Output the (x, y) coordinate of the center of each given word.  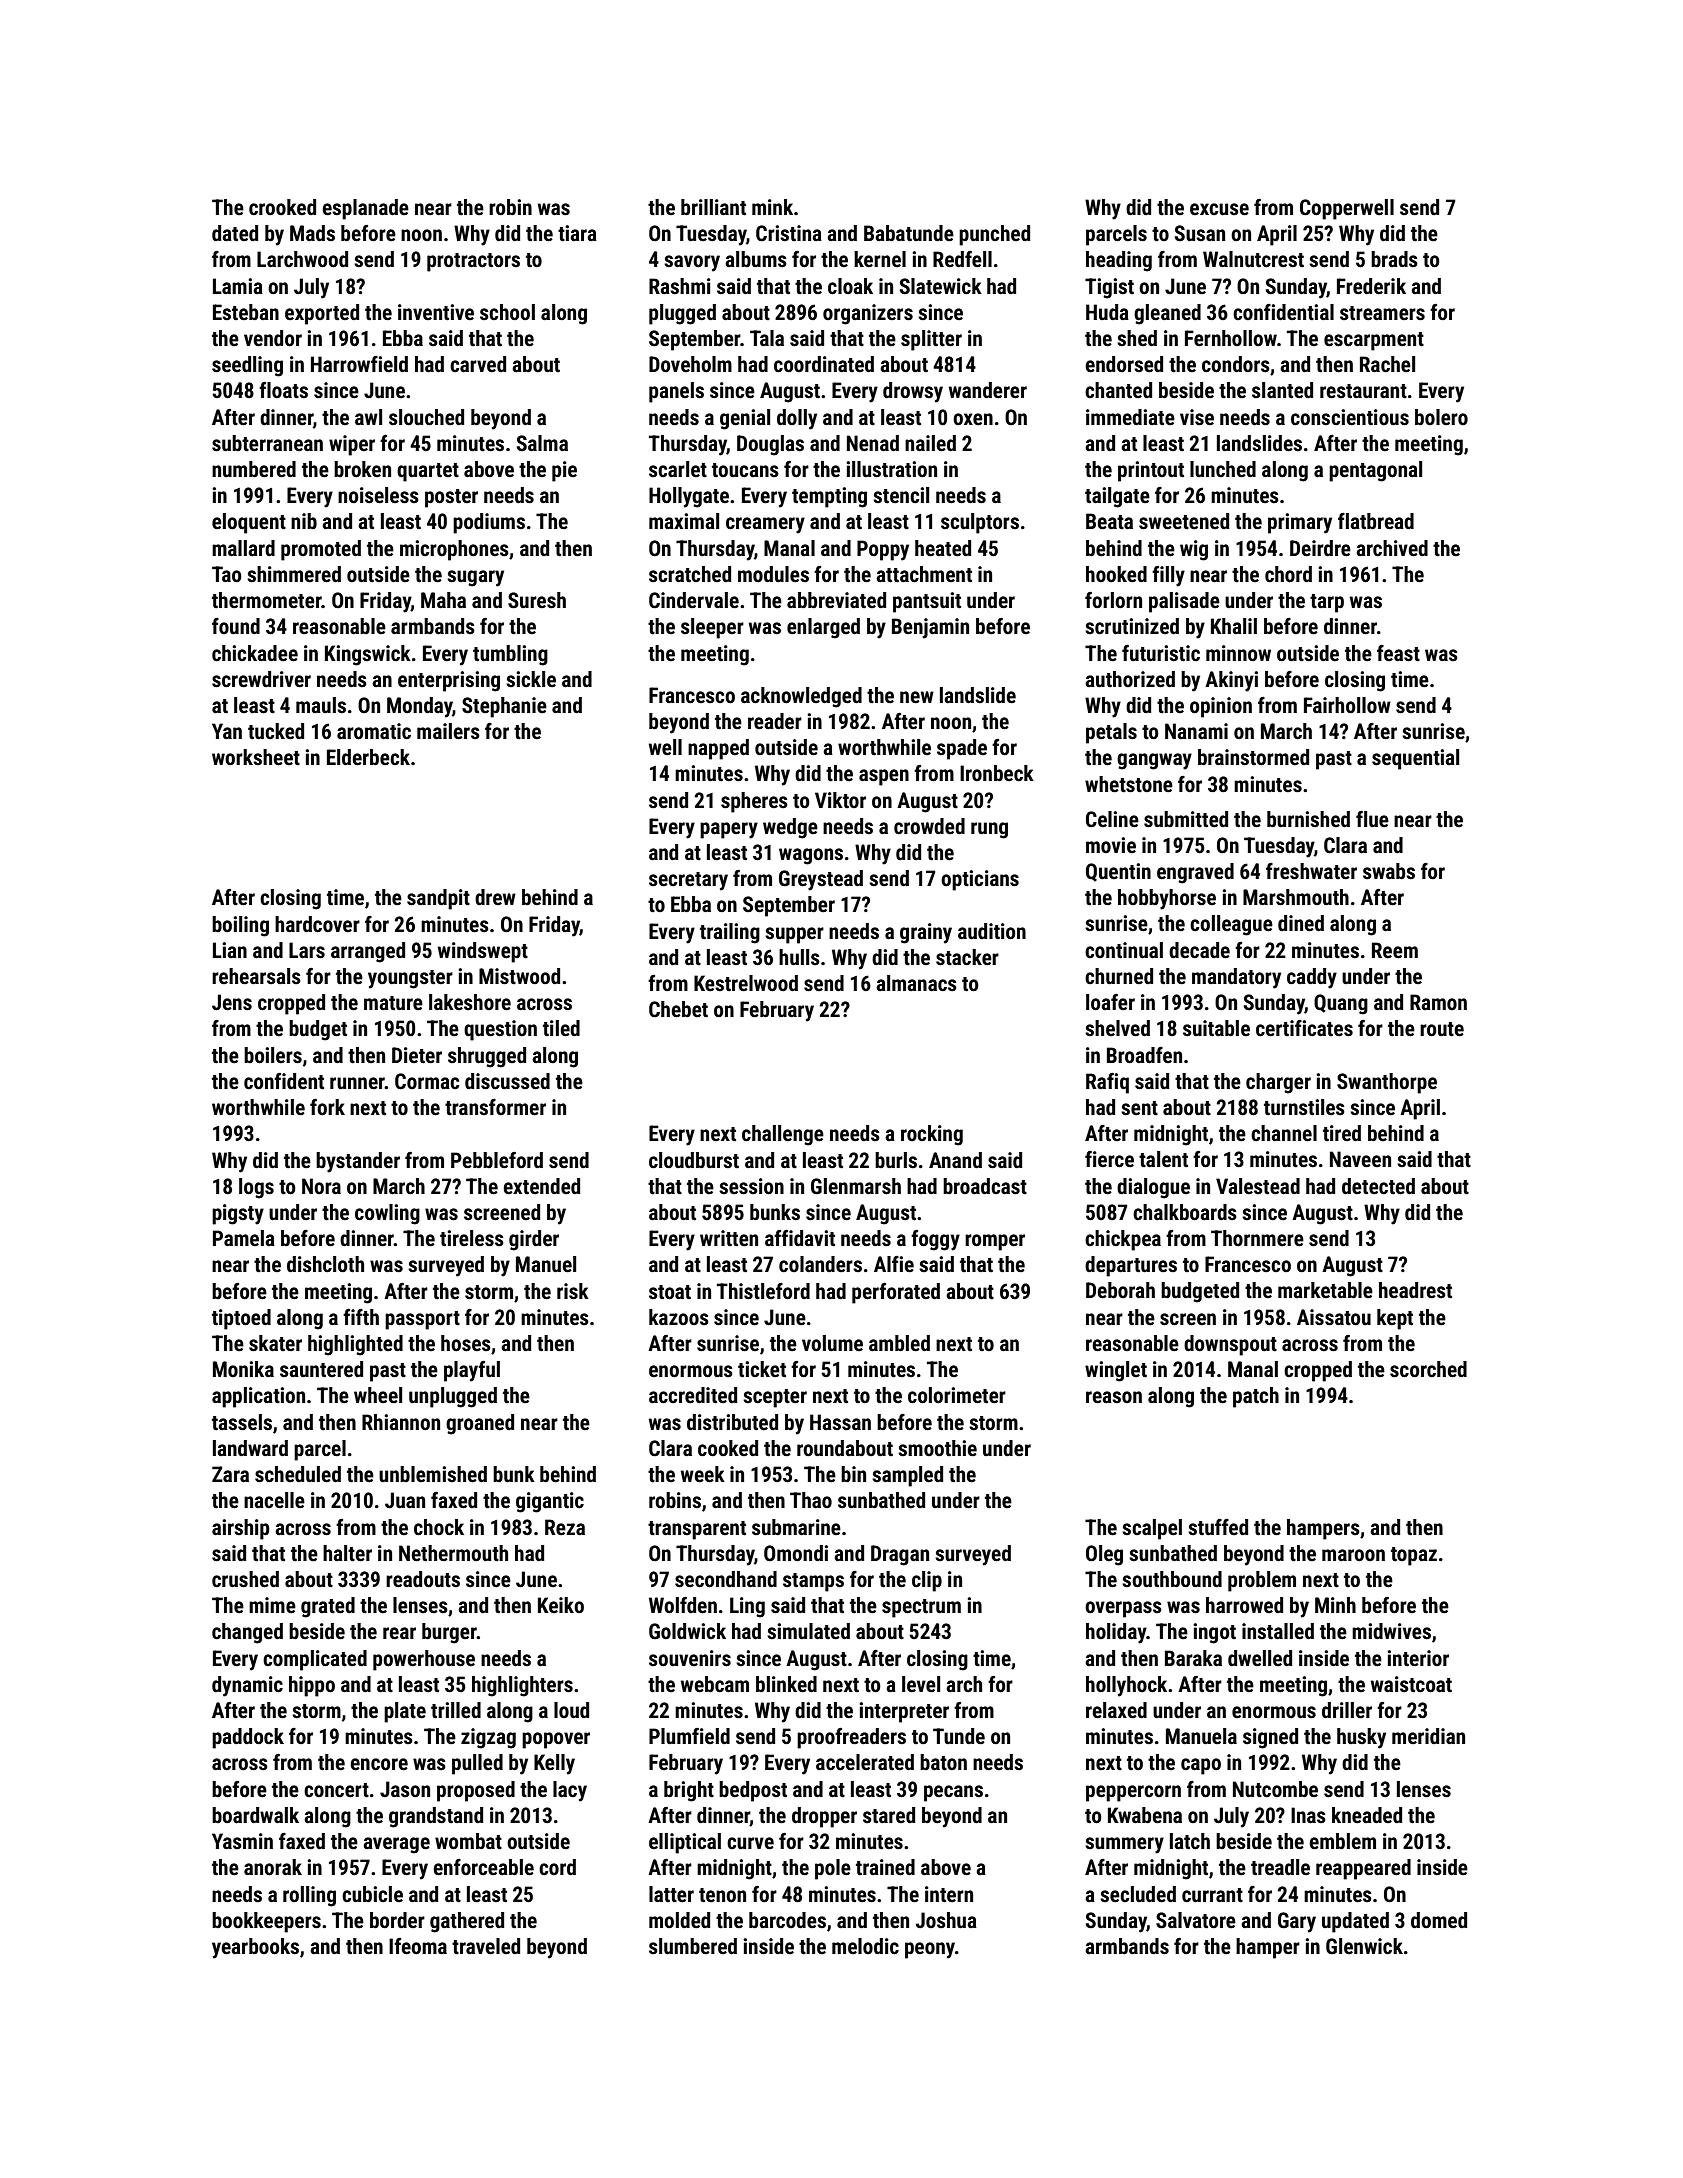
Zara (230, 1474)
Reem (1395, 950)
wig (1194, 550)
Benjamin (930, 628)
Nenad (873, 443)
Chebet (678, 1009)
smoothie (937, 1448)
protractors (473, 262)
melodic (865, 1946)
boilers (273, 1055)
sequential (1415, 759)
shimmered (294, 574)
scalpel (1152, 1529)
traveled (486, 1946)
